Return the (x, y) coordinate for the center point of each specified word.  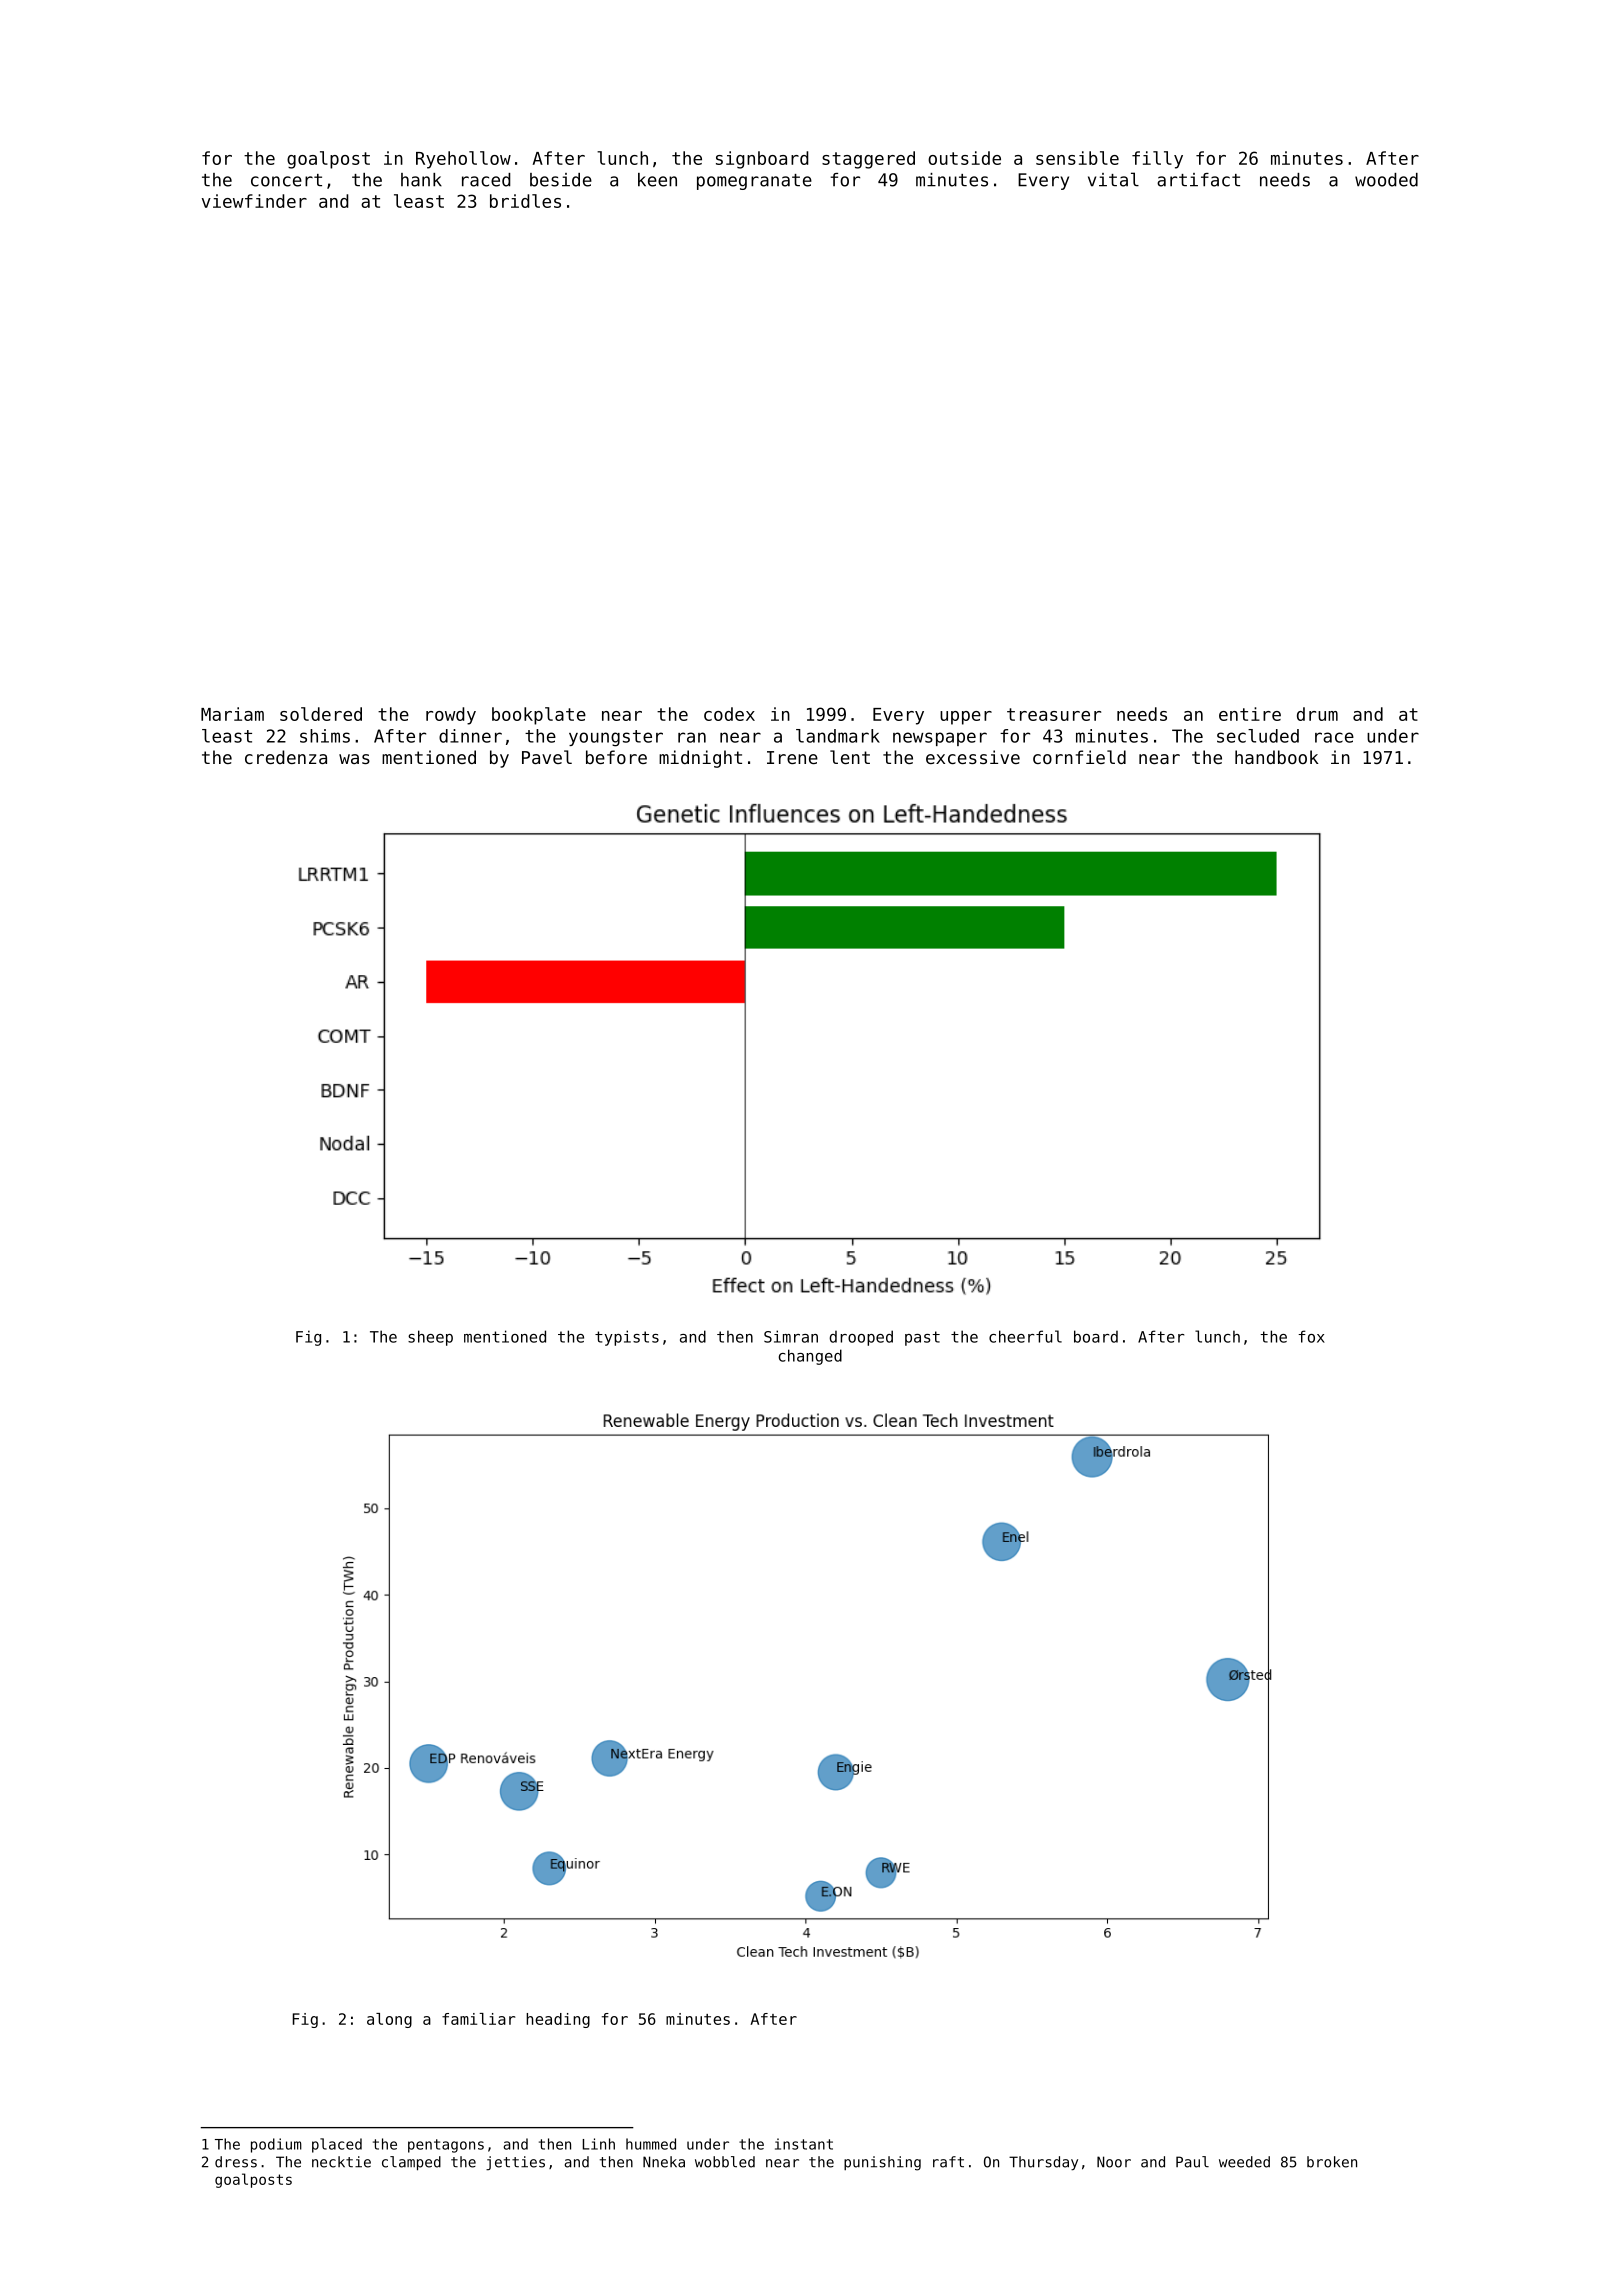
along (389, 2020)
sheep (430, 1338)
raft (948, 2162)
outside (964, 158)
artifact (1198, 180)
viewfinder (254, 201)
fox (1311, 1336)
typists (627, 1338)
